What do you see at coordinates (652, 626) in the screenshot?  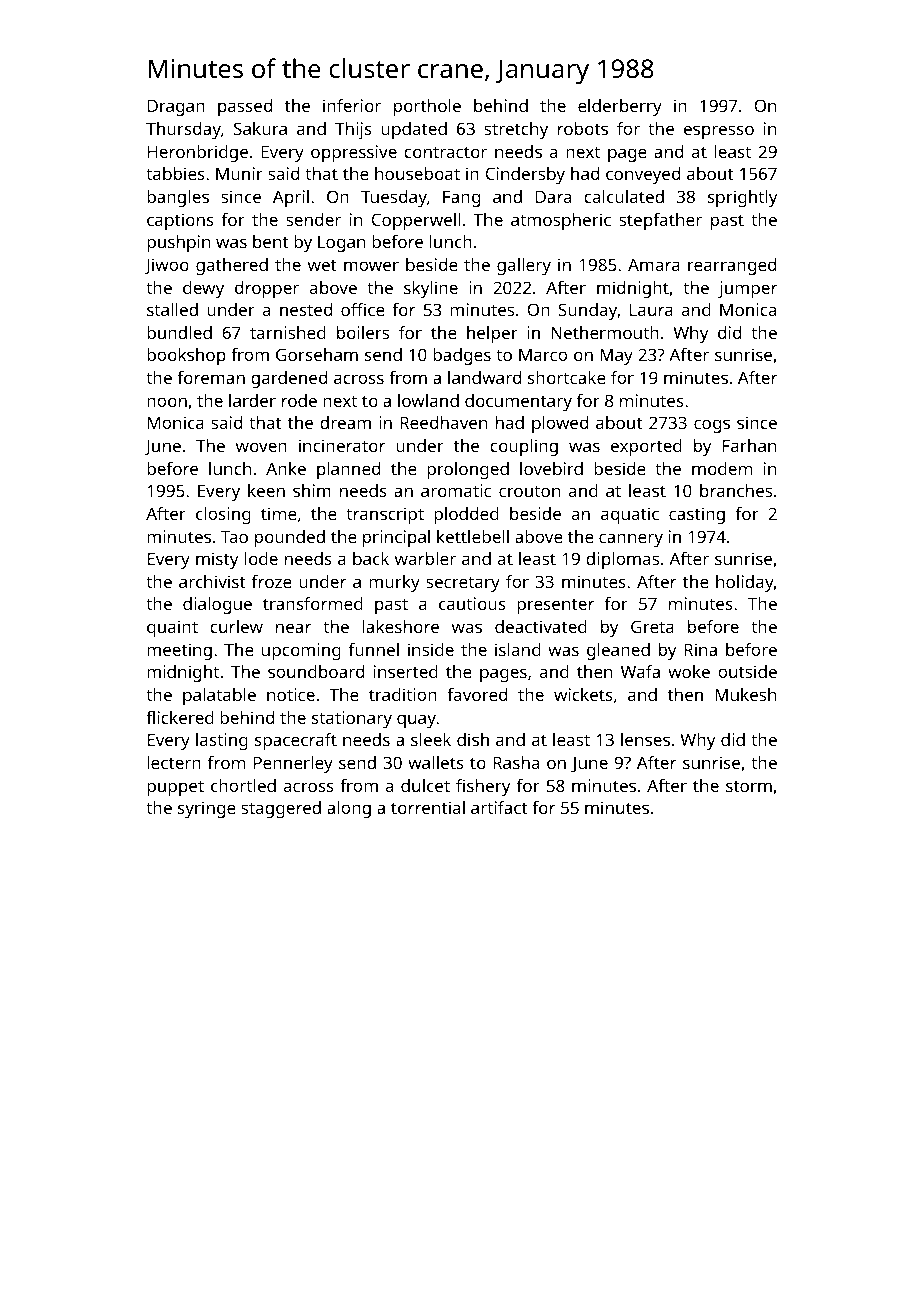 I see `Greta` at bounding box center [652, 626].
